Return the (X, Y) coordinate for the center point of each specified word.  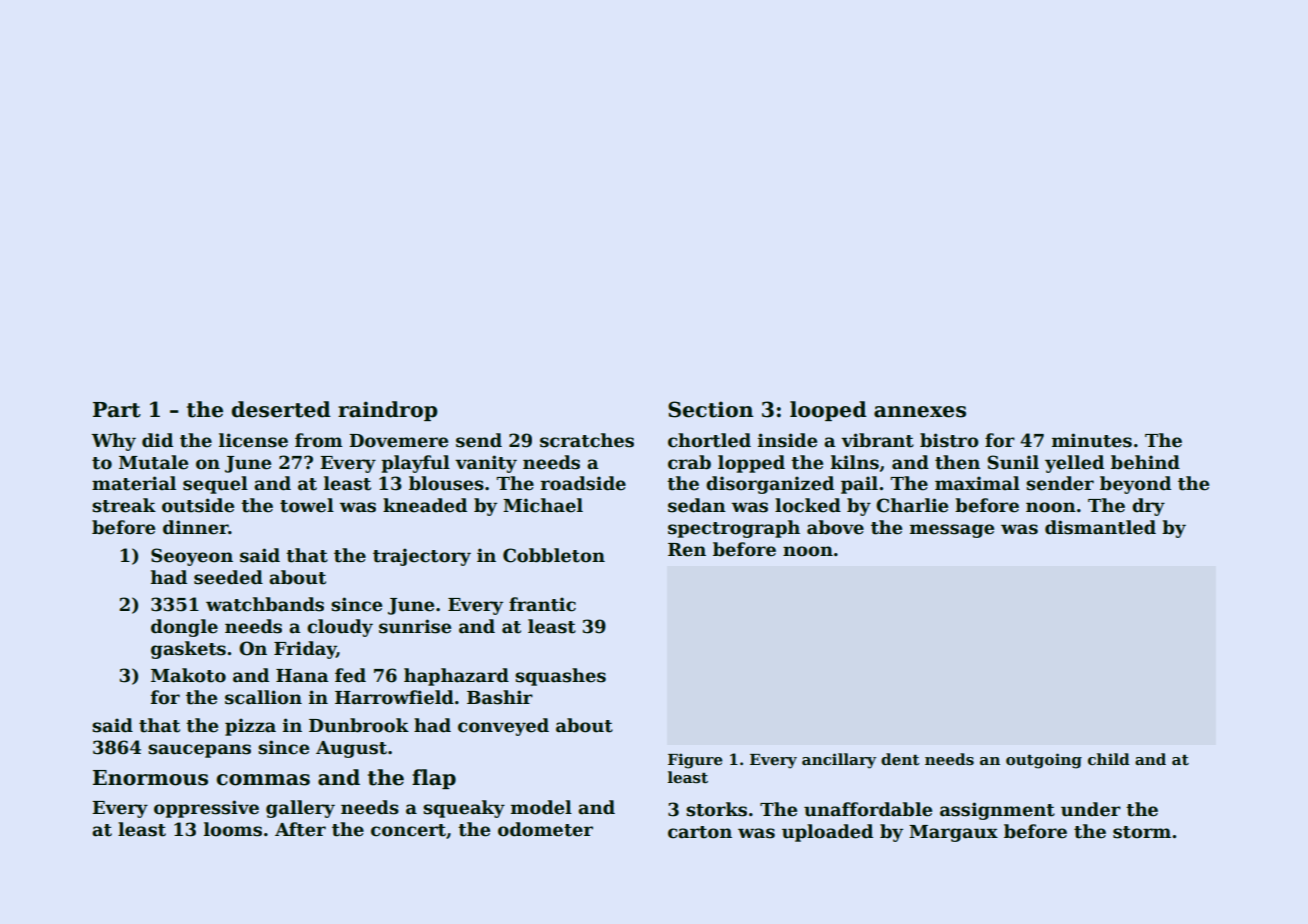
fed (350, 675)
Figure (695, 761)
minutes (1092, 440)
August (351, 749)
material (134, 483)
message (952, 531)
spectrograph (734, 529)
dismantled (1100, 527)
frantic (542, 604)
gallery (300, 809)
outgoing (1044, 761)
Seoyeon (192, 557)
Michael (543, 505)
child (1109, 759)
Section (710, 409)
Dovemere (398, 441)
